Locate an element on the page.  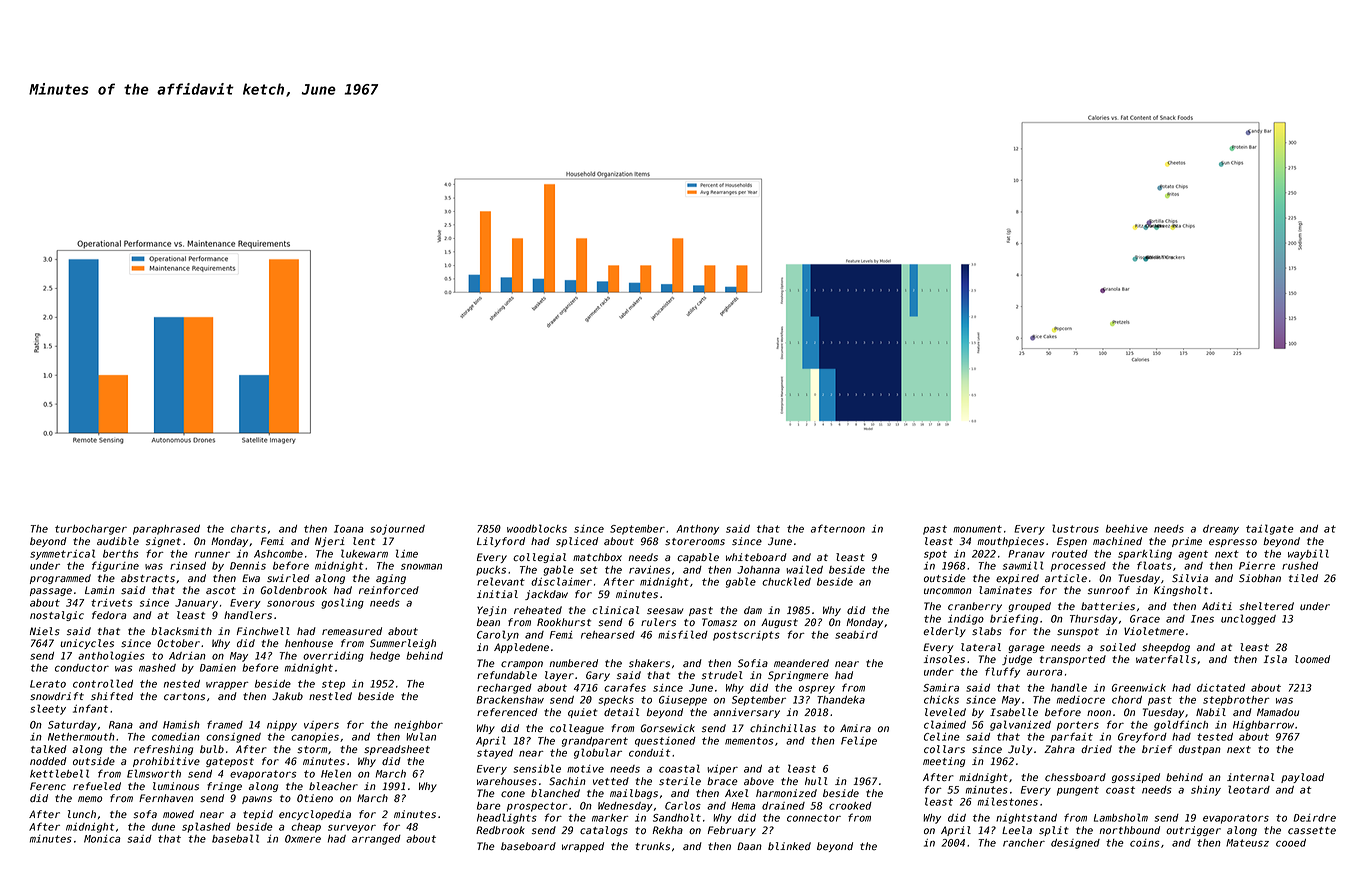
dreamy is located at coordinates (1221, 530).
